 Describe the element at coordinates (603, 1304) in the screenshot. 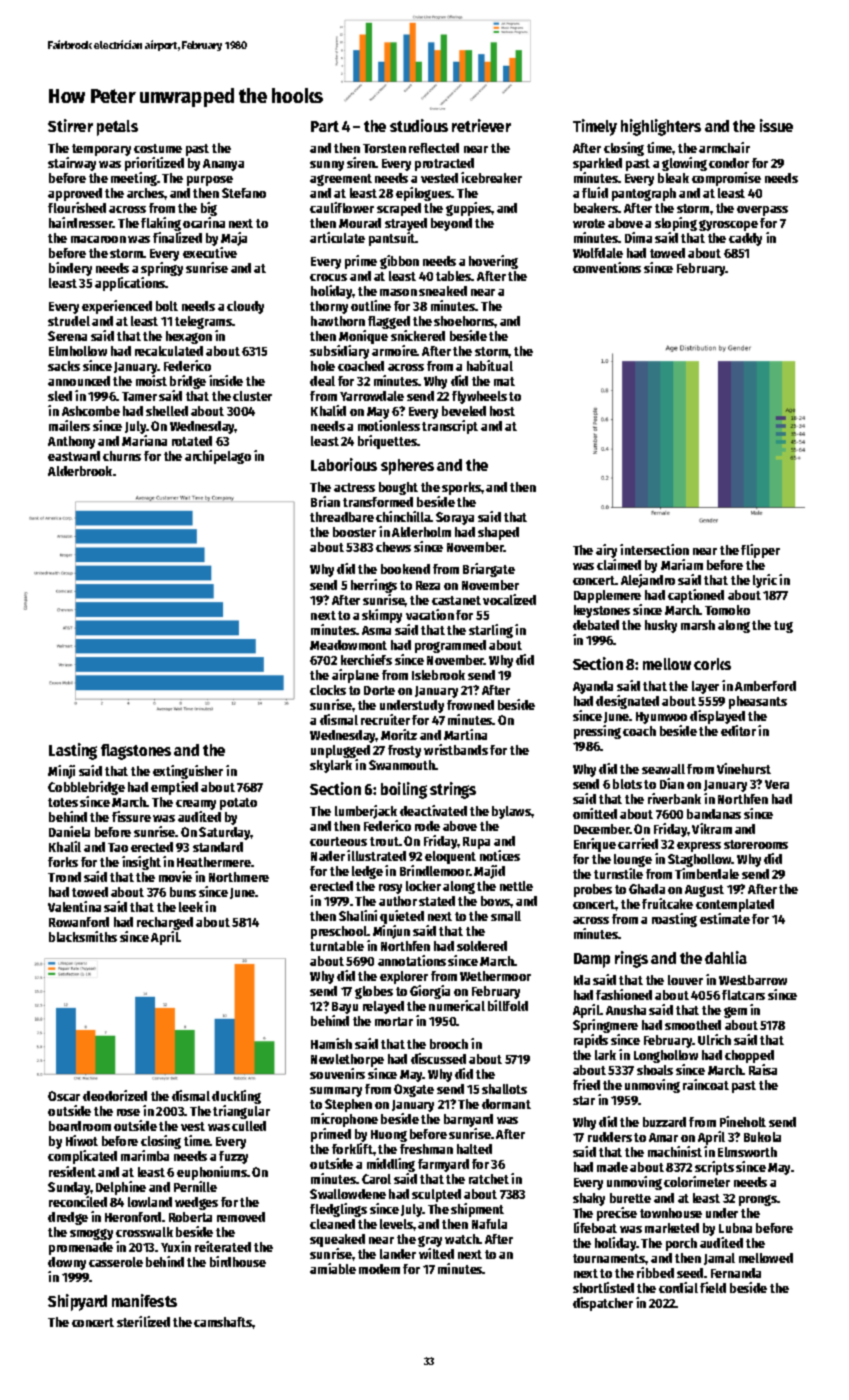

I see `dispatcher` at that location.
